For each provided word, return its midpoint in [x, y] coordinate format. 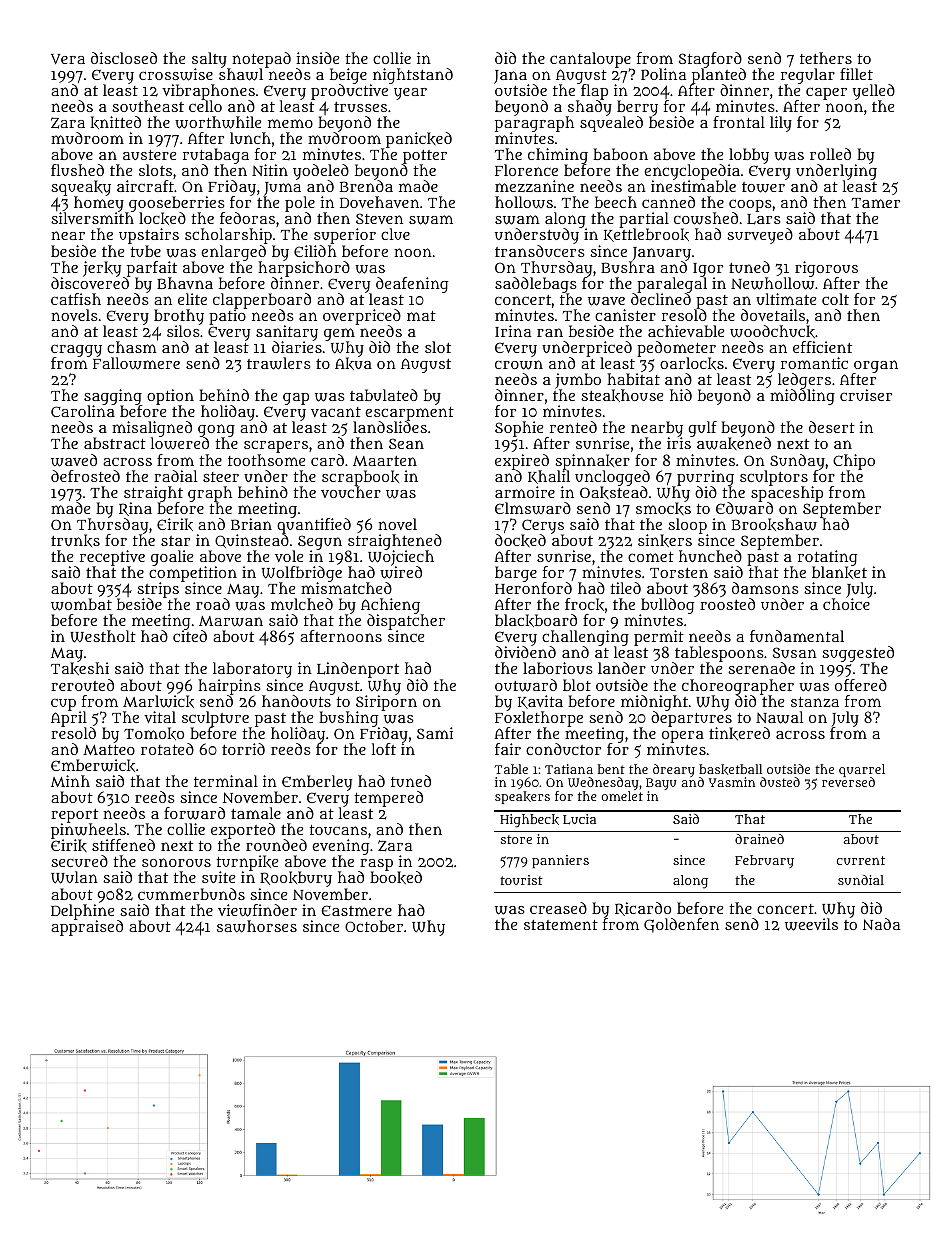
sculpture [215, 719]
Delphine [82, 912]
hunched [710, 556]
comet [651, 557]
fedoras [247, 218]
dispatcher [406, 623]
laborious [558, 668]
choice [846, 604]
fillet [856, 74]
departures [691, 719]
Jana [510, 77]
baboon [620, 154]
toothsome [266, 460]
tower [763, 187]
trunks [75, 540]
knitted [115, 122]
